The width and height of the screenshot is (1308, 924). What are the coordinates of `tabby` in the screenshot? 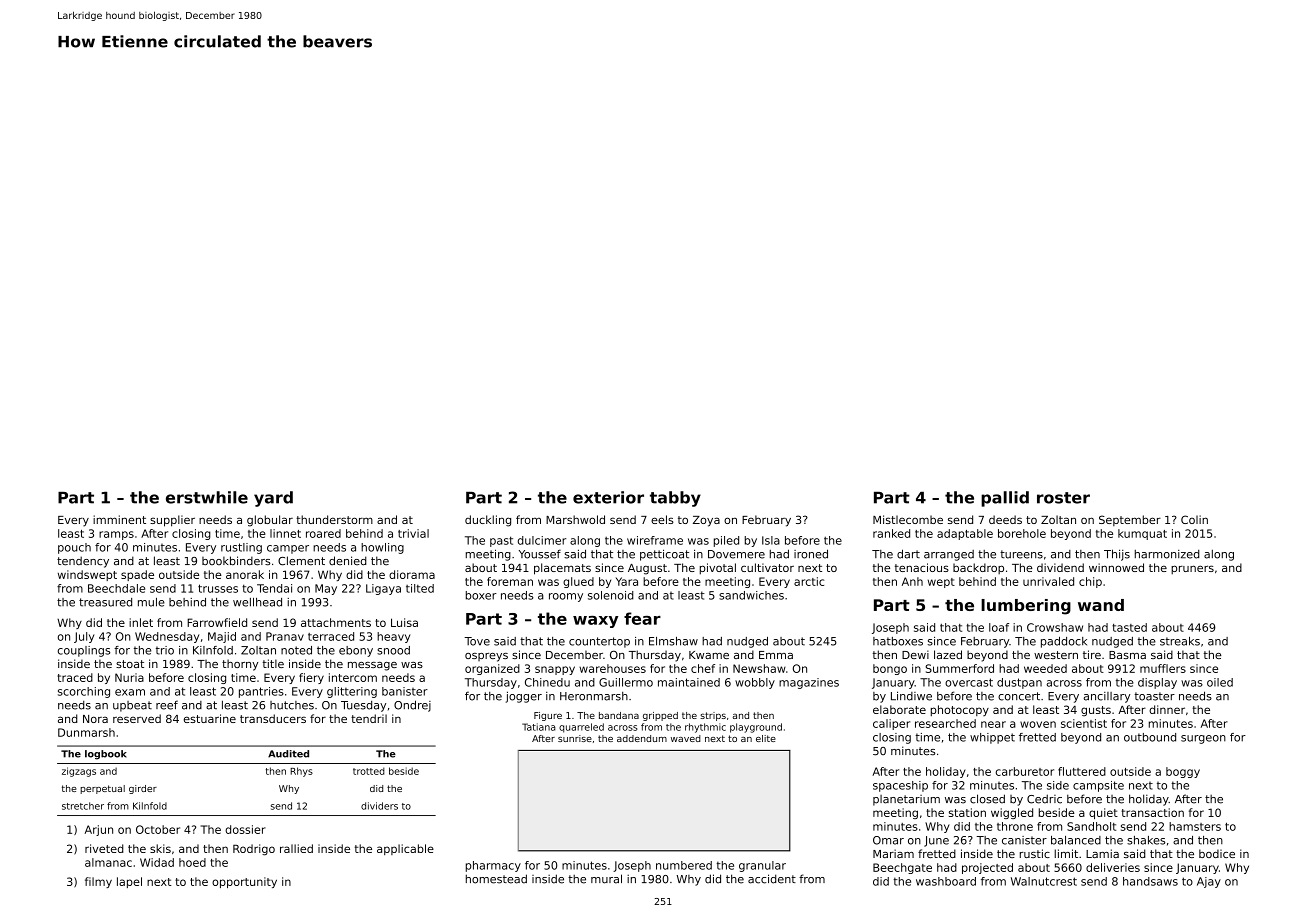 It's located at (675, 499).
